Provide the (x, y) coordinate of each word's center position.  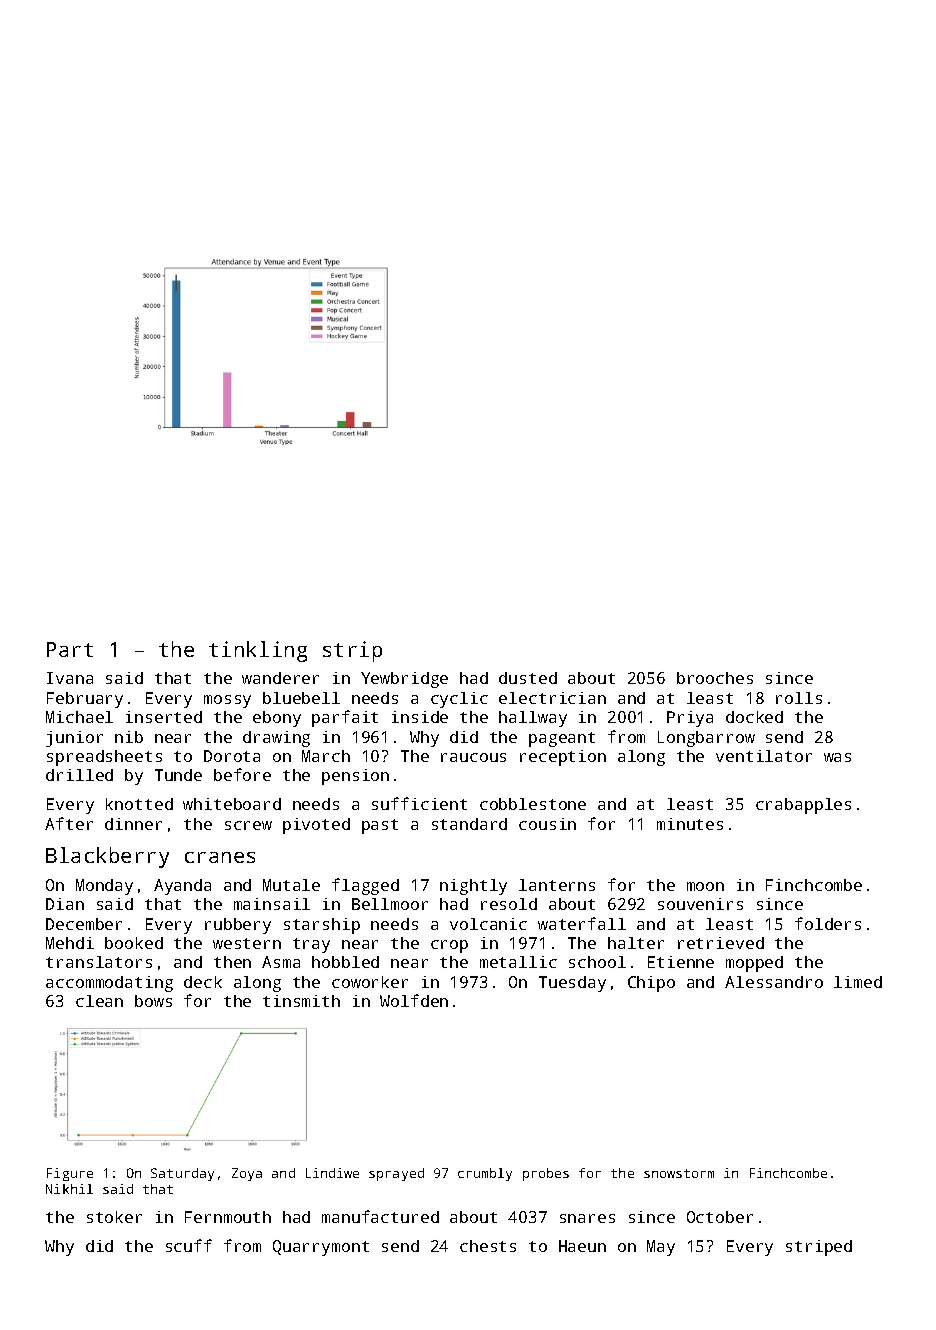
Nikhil (69, 1189)
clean (99, 1001)
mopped (754, 964)
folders (828, 923)
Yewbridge (404, 680)
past (380, 826)
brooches (715, 678)
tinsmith (301, 1001)
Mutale (291, 885)
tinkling (258, 651)
